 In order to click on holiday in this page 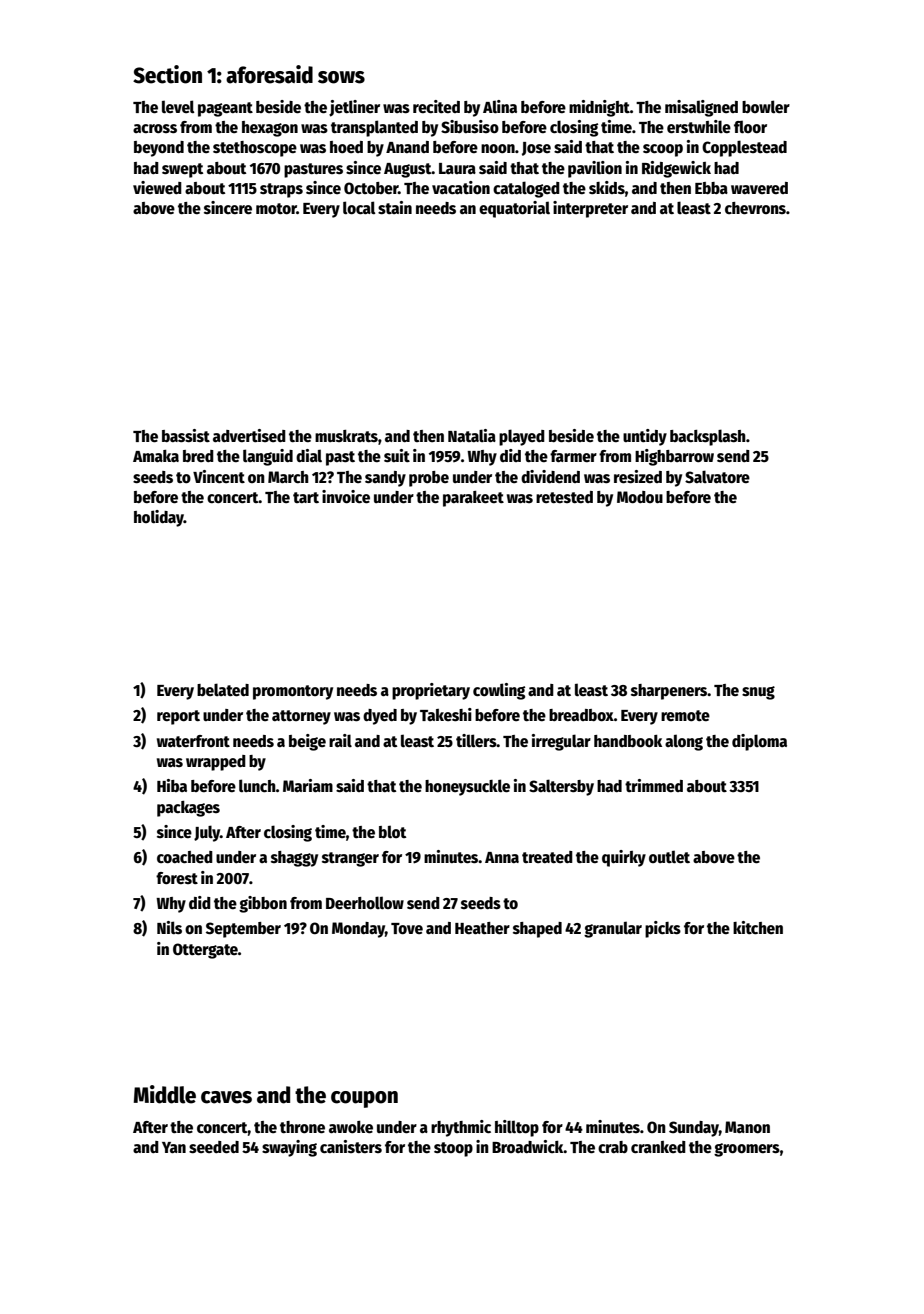, I will do `click(159, 518)`.
